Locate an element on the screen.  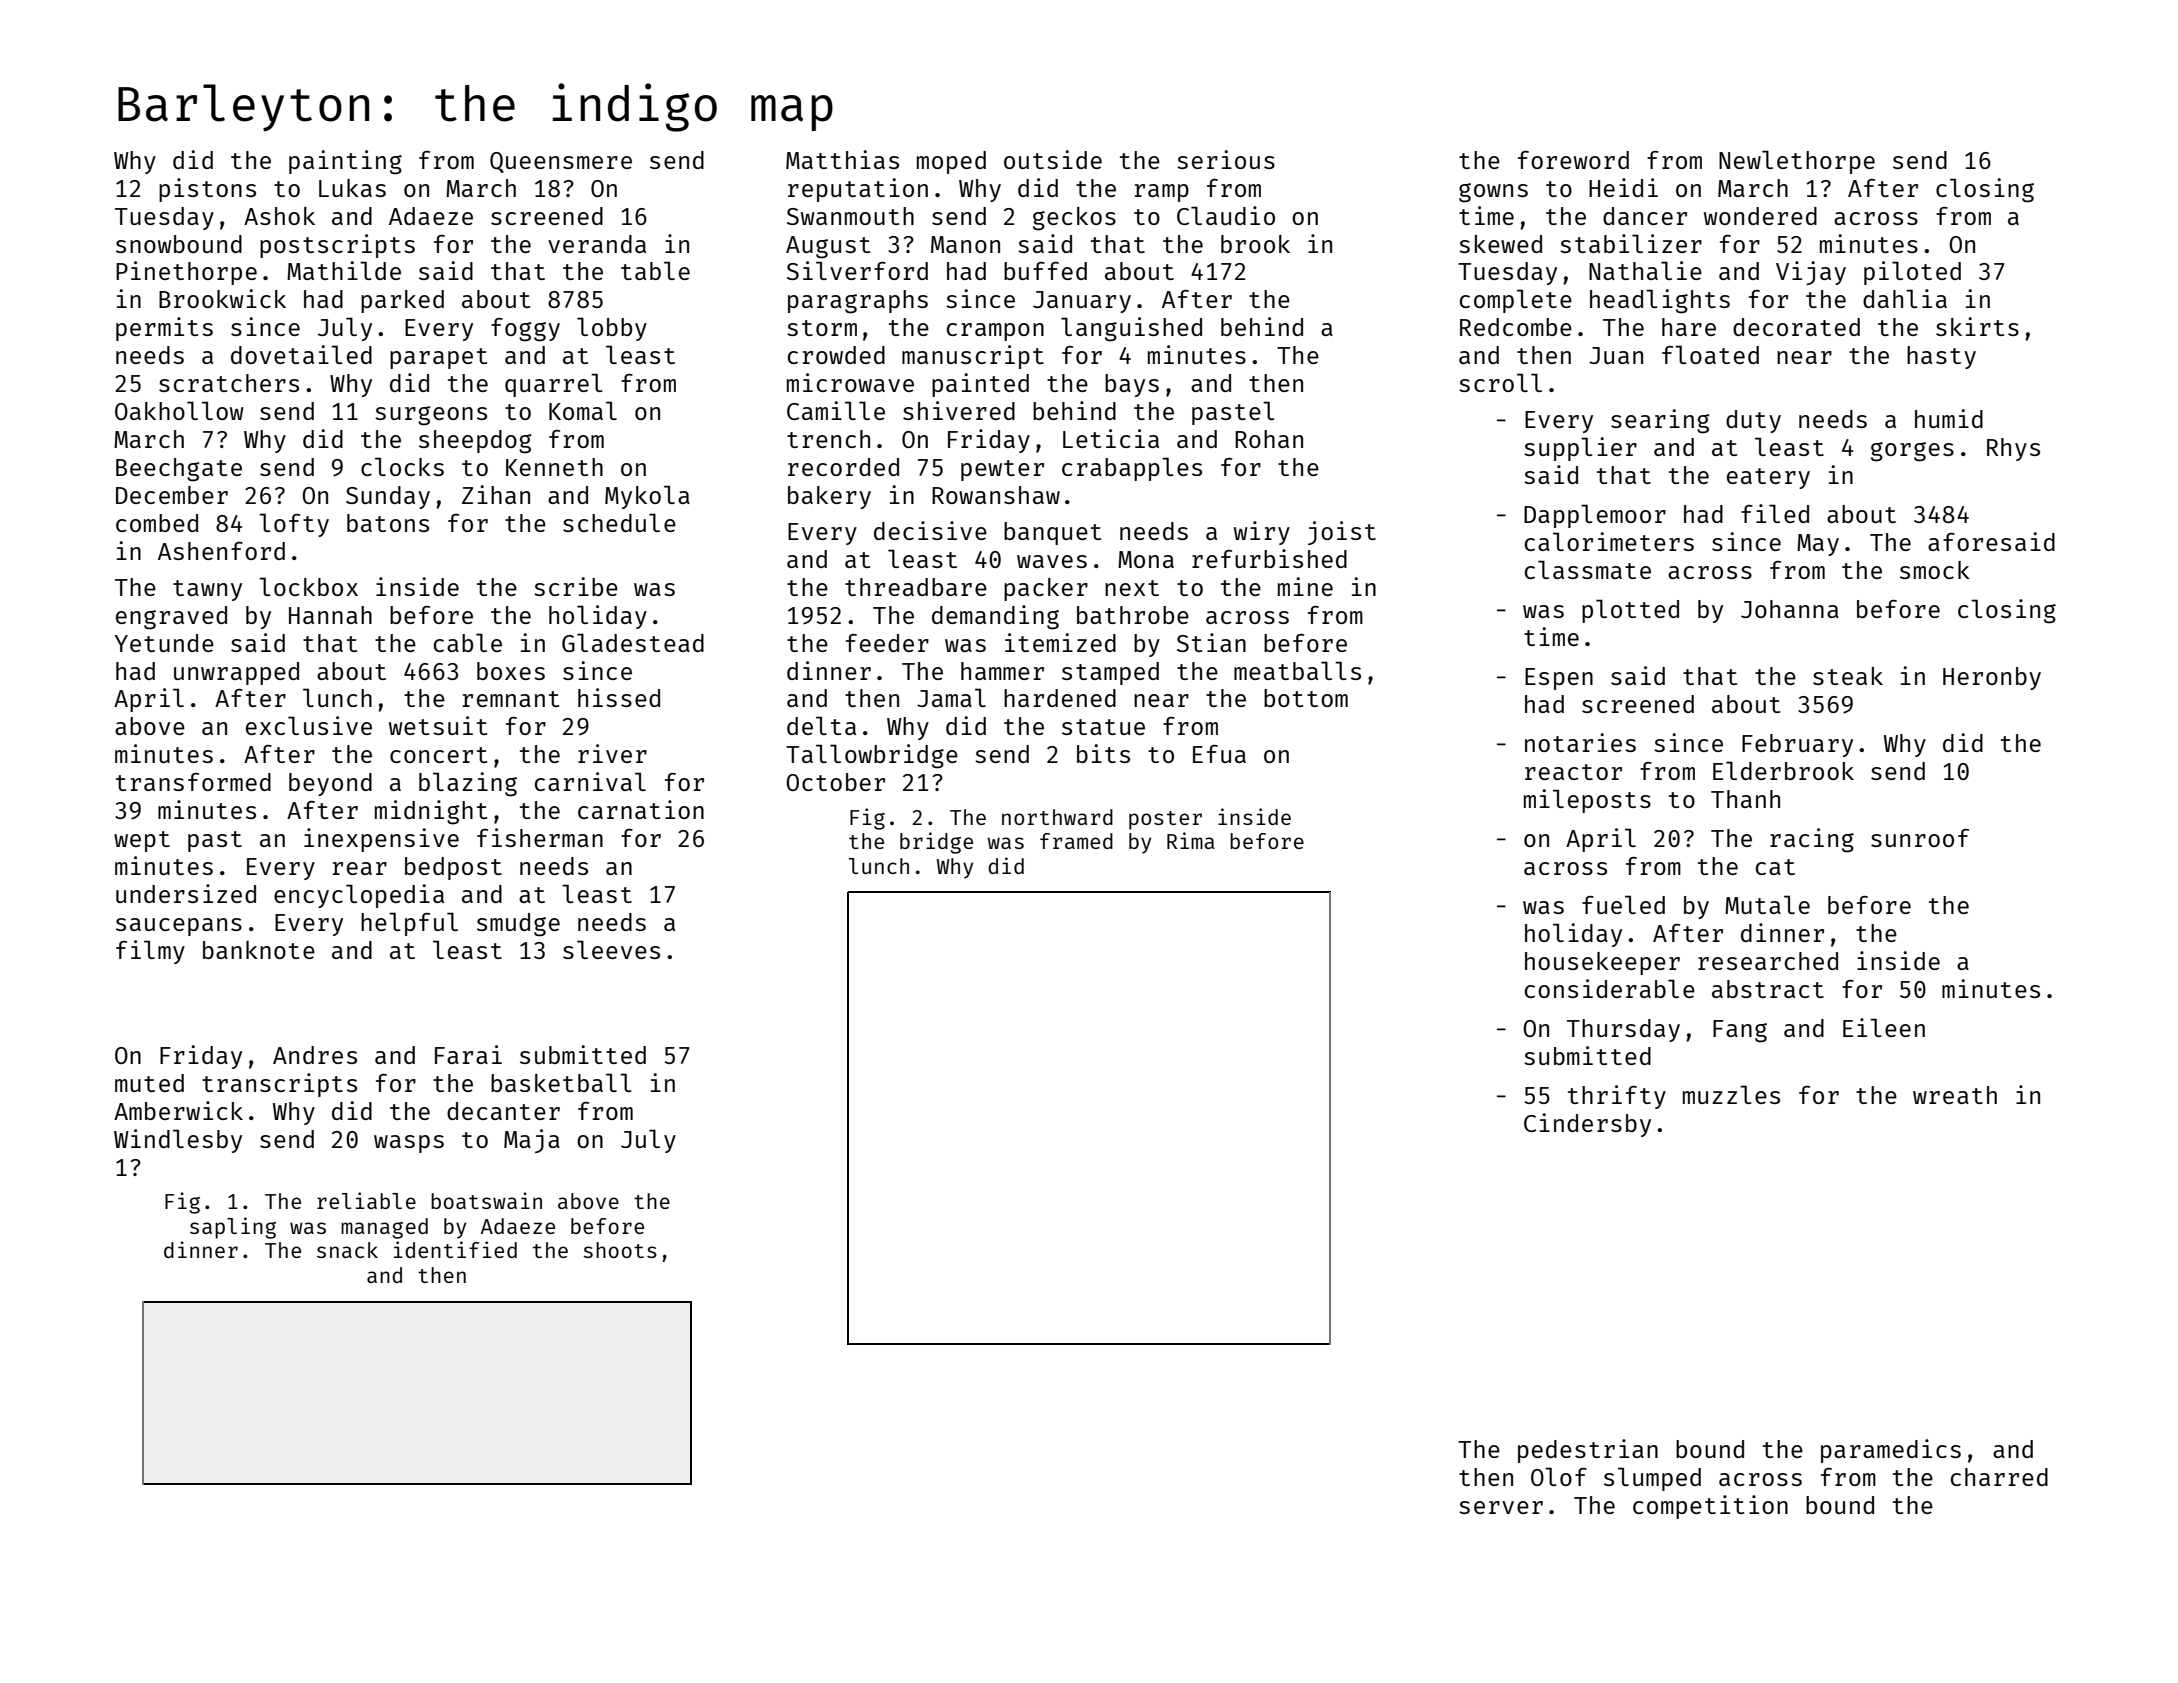
shoots is located at coordinates (620, 1250).
